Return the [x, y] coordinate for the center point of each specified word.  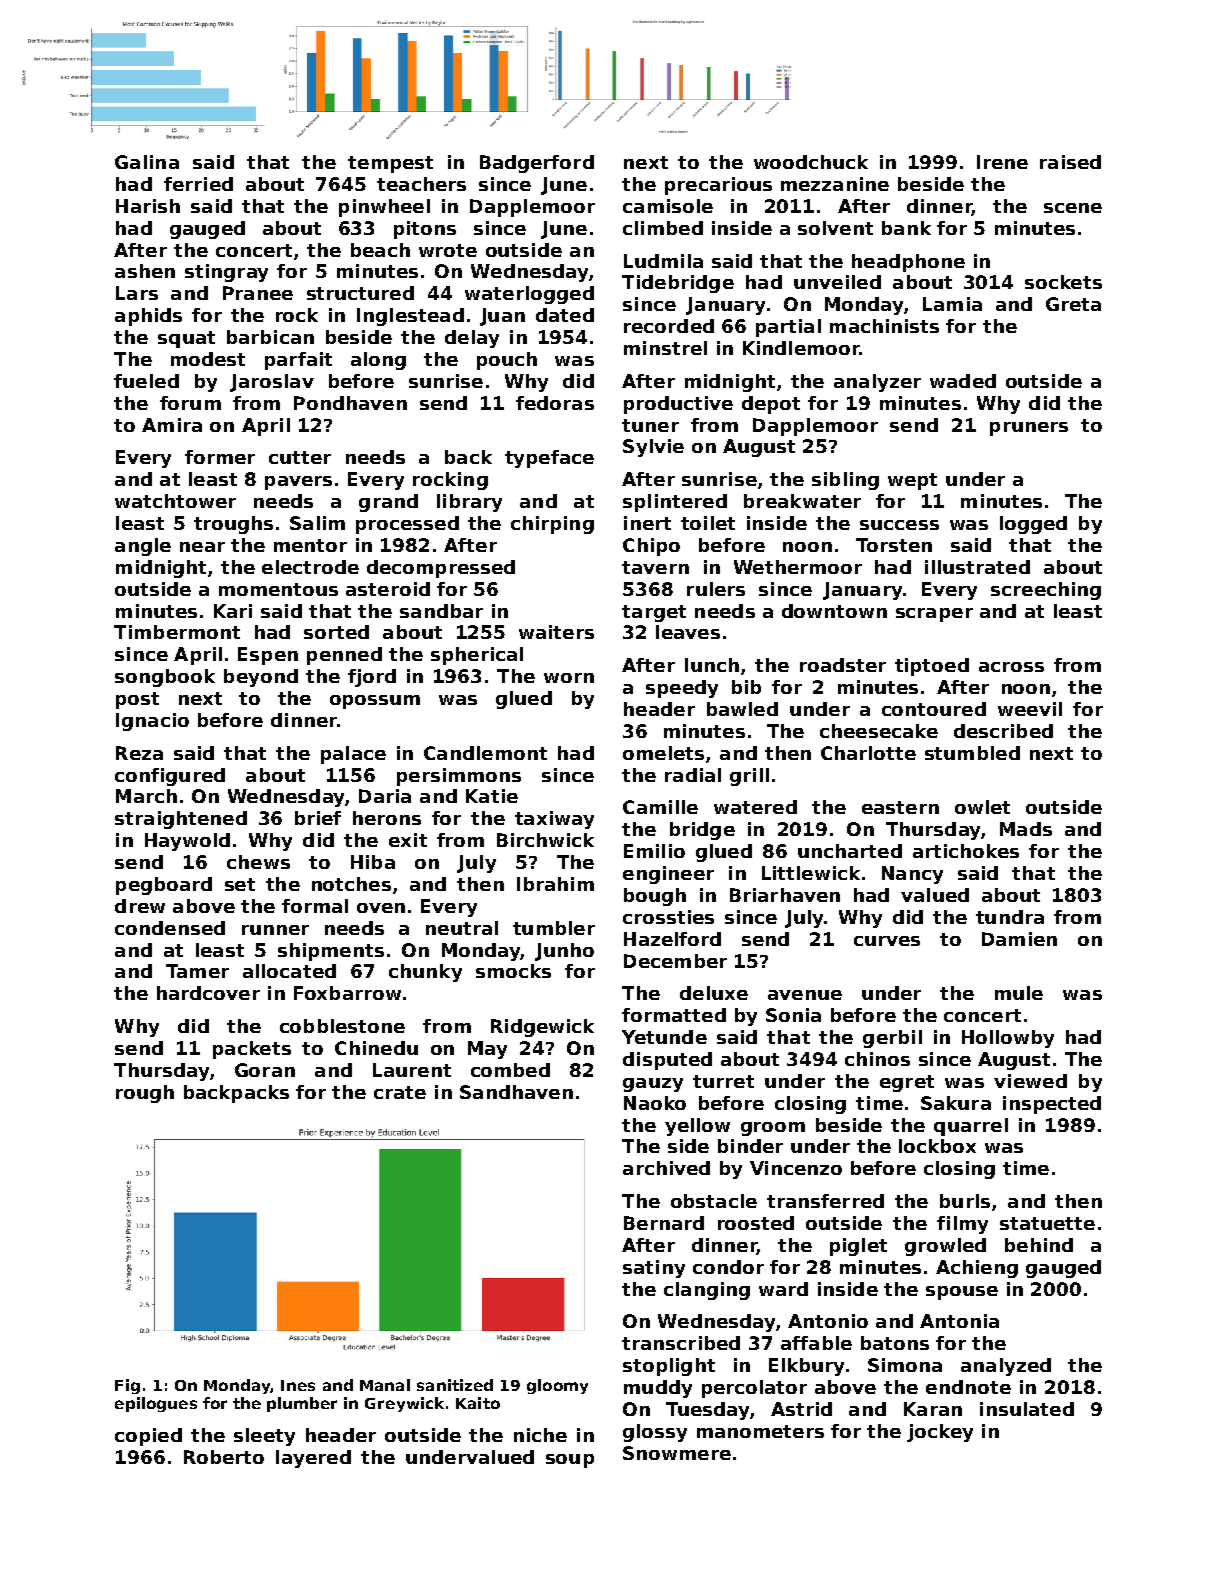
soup [570, 1461]
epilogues [156, 1404]
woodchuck [811, 162]
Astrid [801, 1409]
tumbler [554, 928]
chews [258, 862]
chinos [877, 1059]
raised [1070, 162]
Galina [147, 162]
